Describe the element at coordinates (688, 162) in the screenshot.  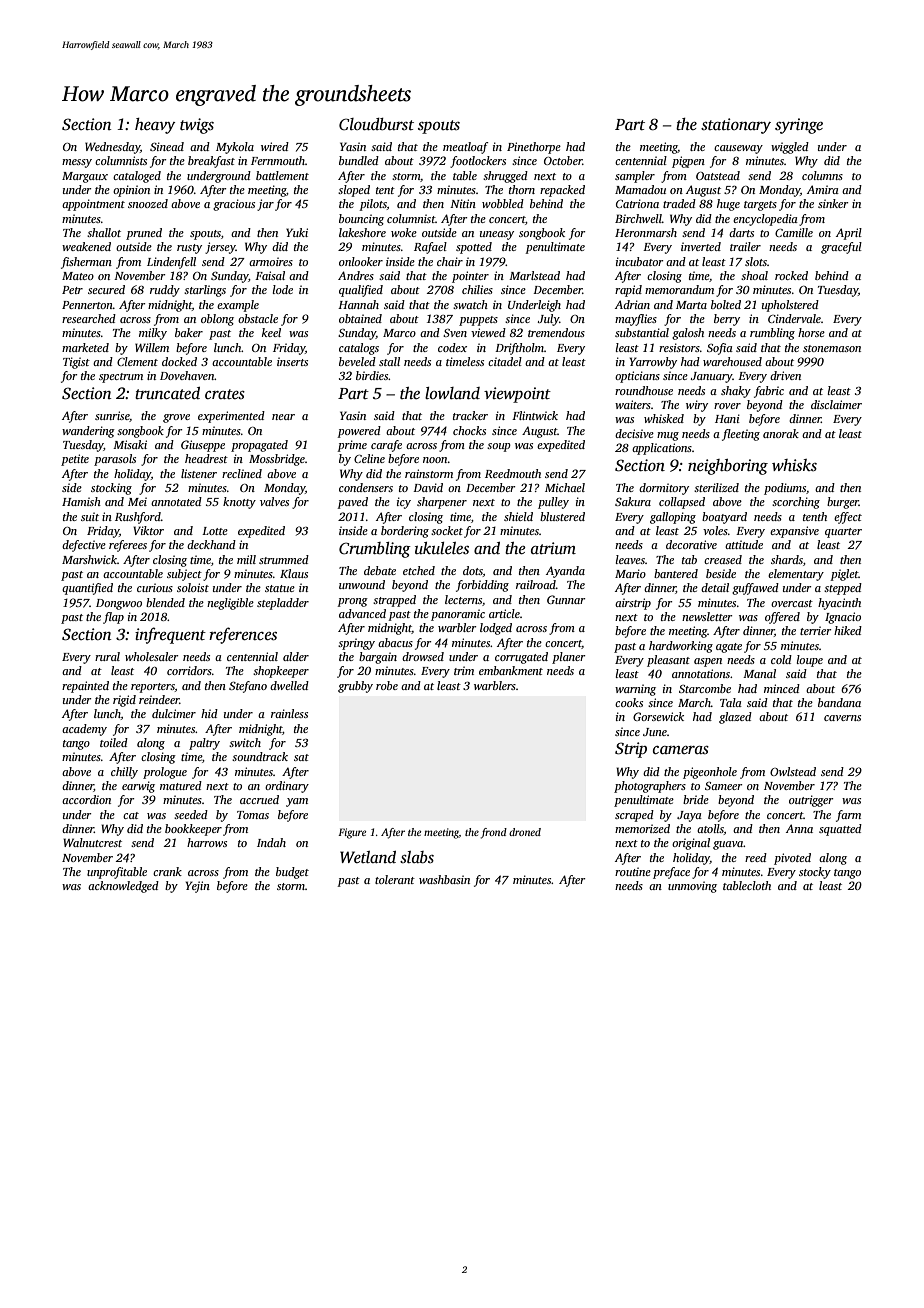
I see `pigpen` at that location.
